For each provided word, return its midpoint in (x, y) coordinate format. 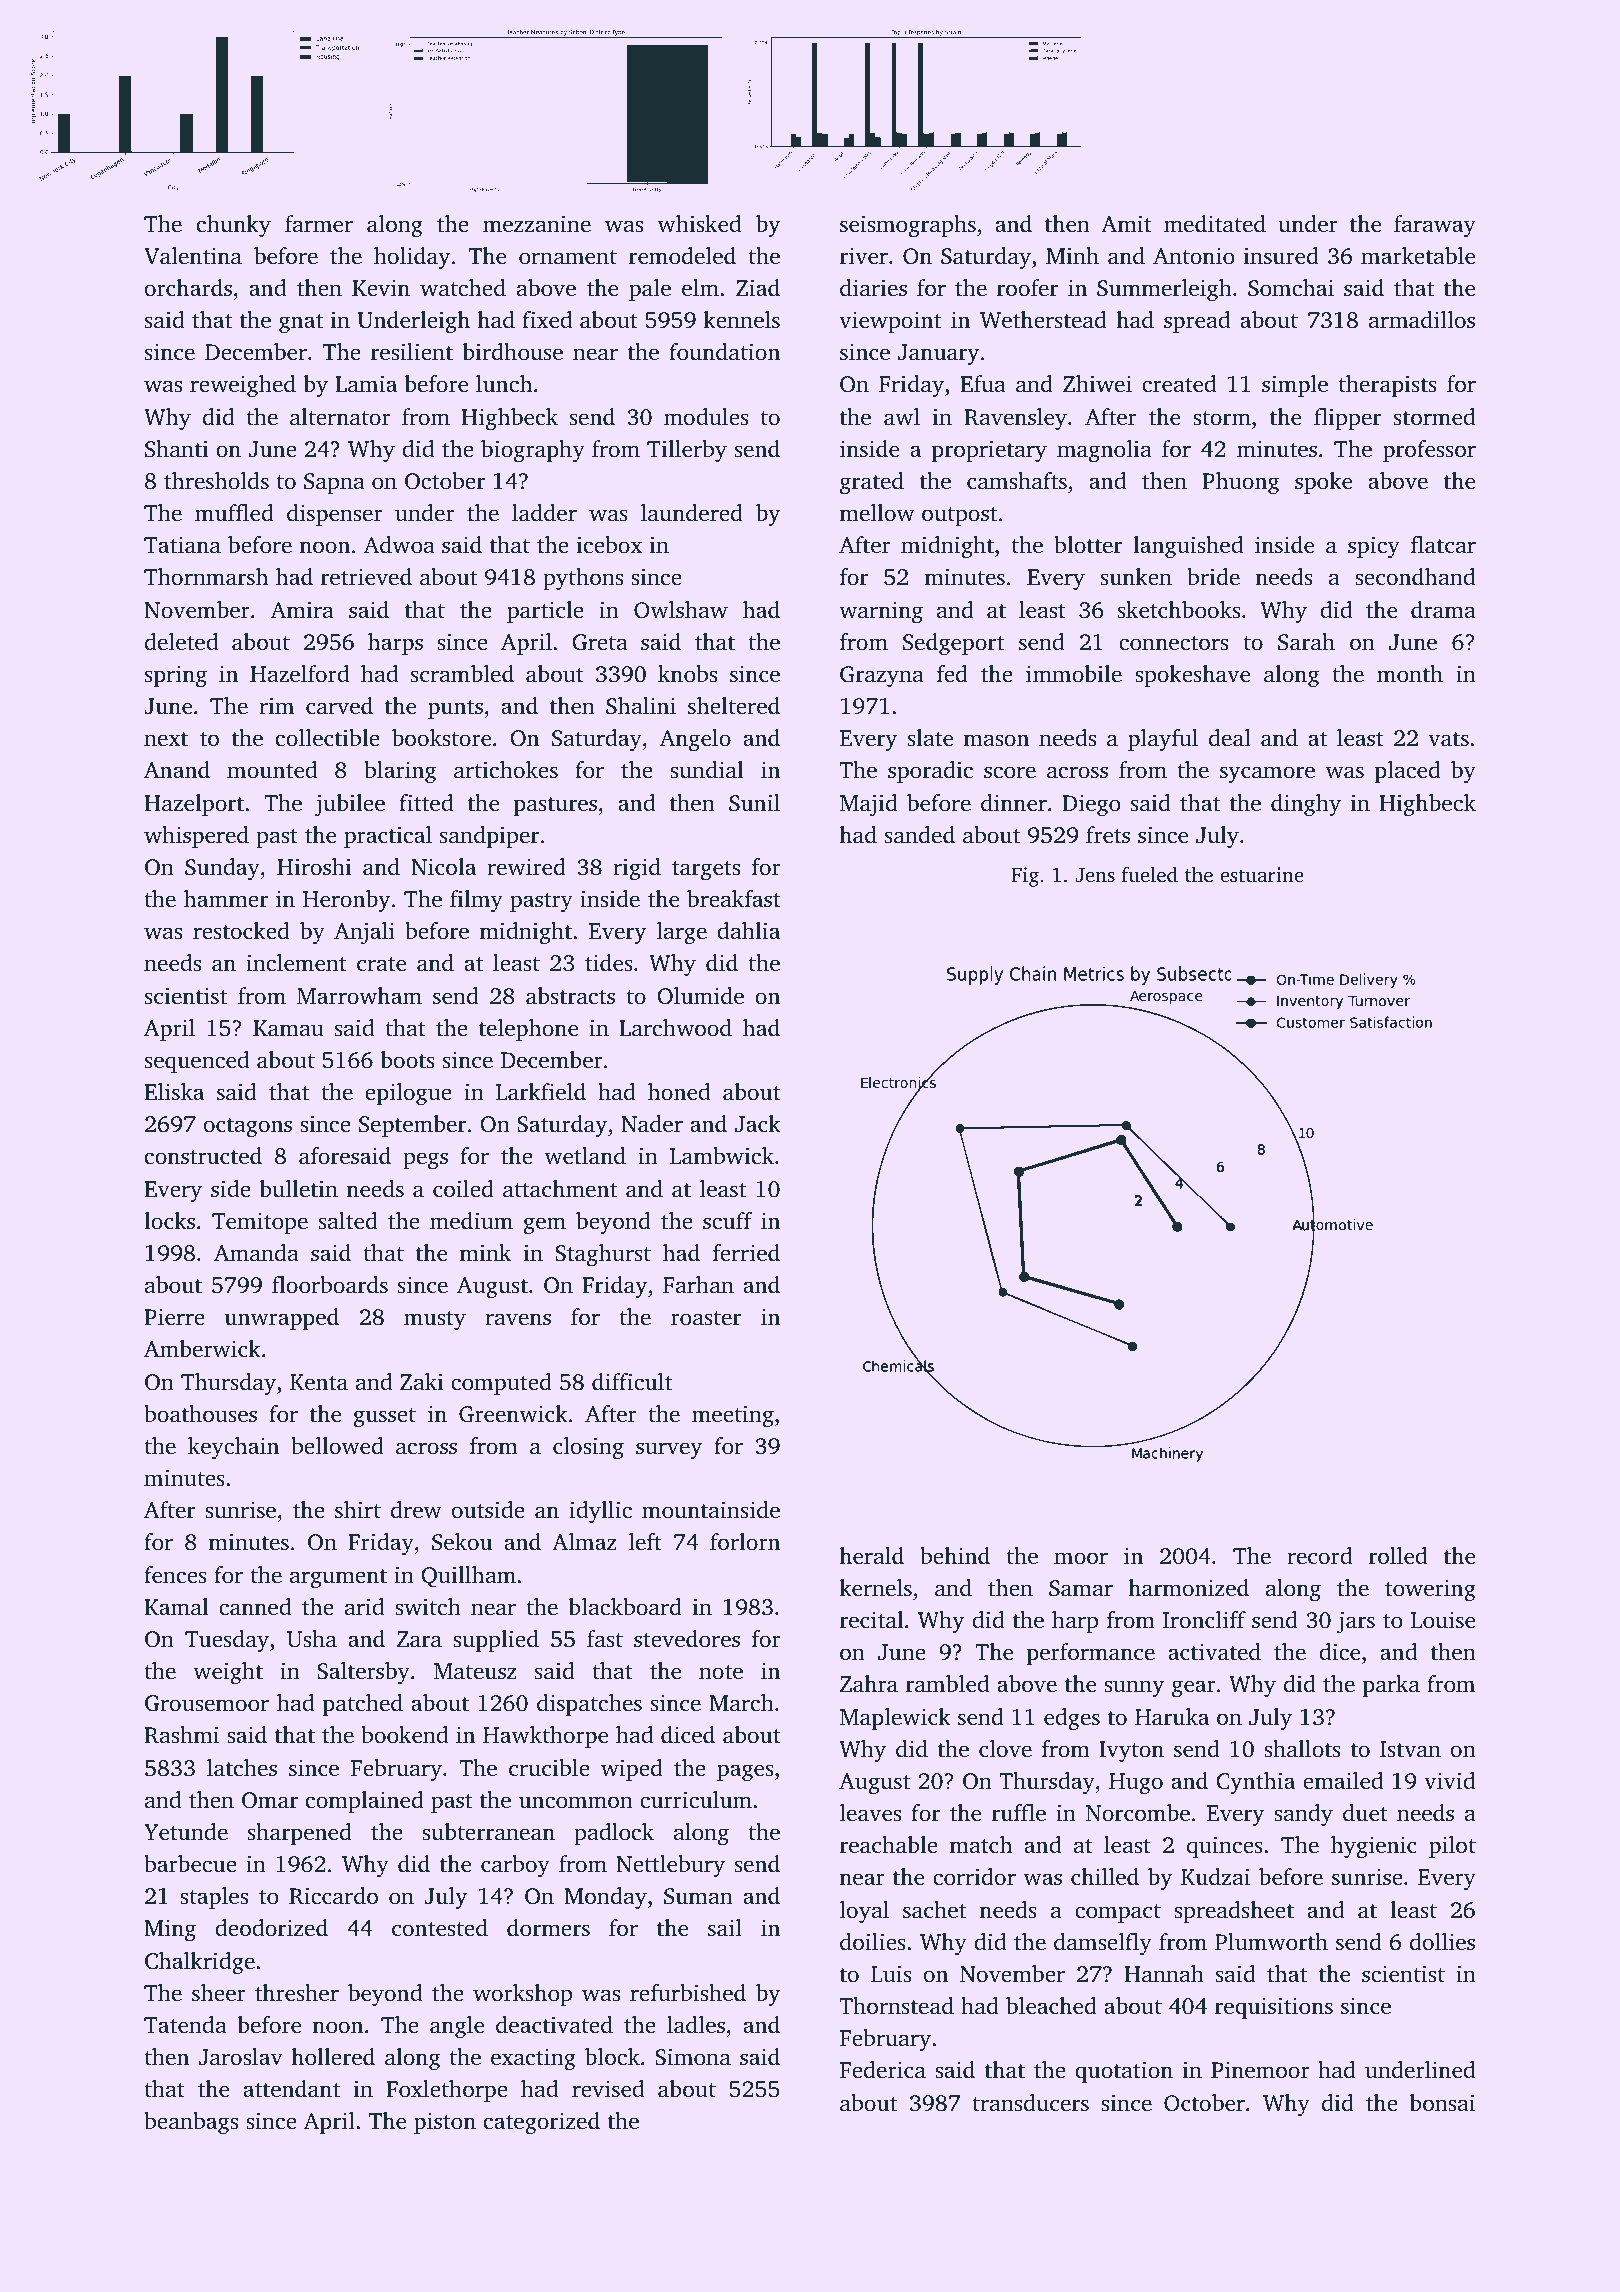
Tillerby (687, 451)
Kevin (381, 287)
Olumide (700, 996)
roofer (1027, 288)
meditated (1215, 224)
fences (175, 1575)
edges (1072, 1719)
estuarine (1262, 874)
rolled (1398, 1556)
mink (485, 1252)
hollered (333, 2057)
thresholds (216, 481)
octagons (248, 1127)
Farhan (698, 1284)
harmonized (1188, 1588)
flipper (1347, 419)
